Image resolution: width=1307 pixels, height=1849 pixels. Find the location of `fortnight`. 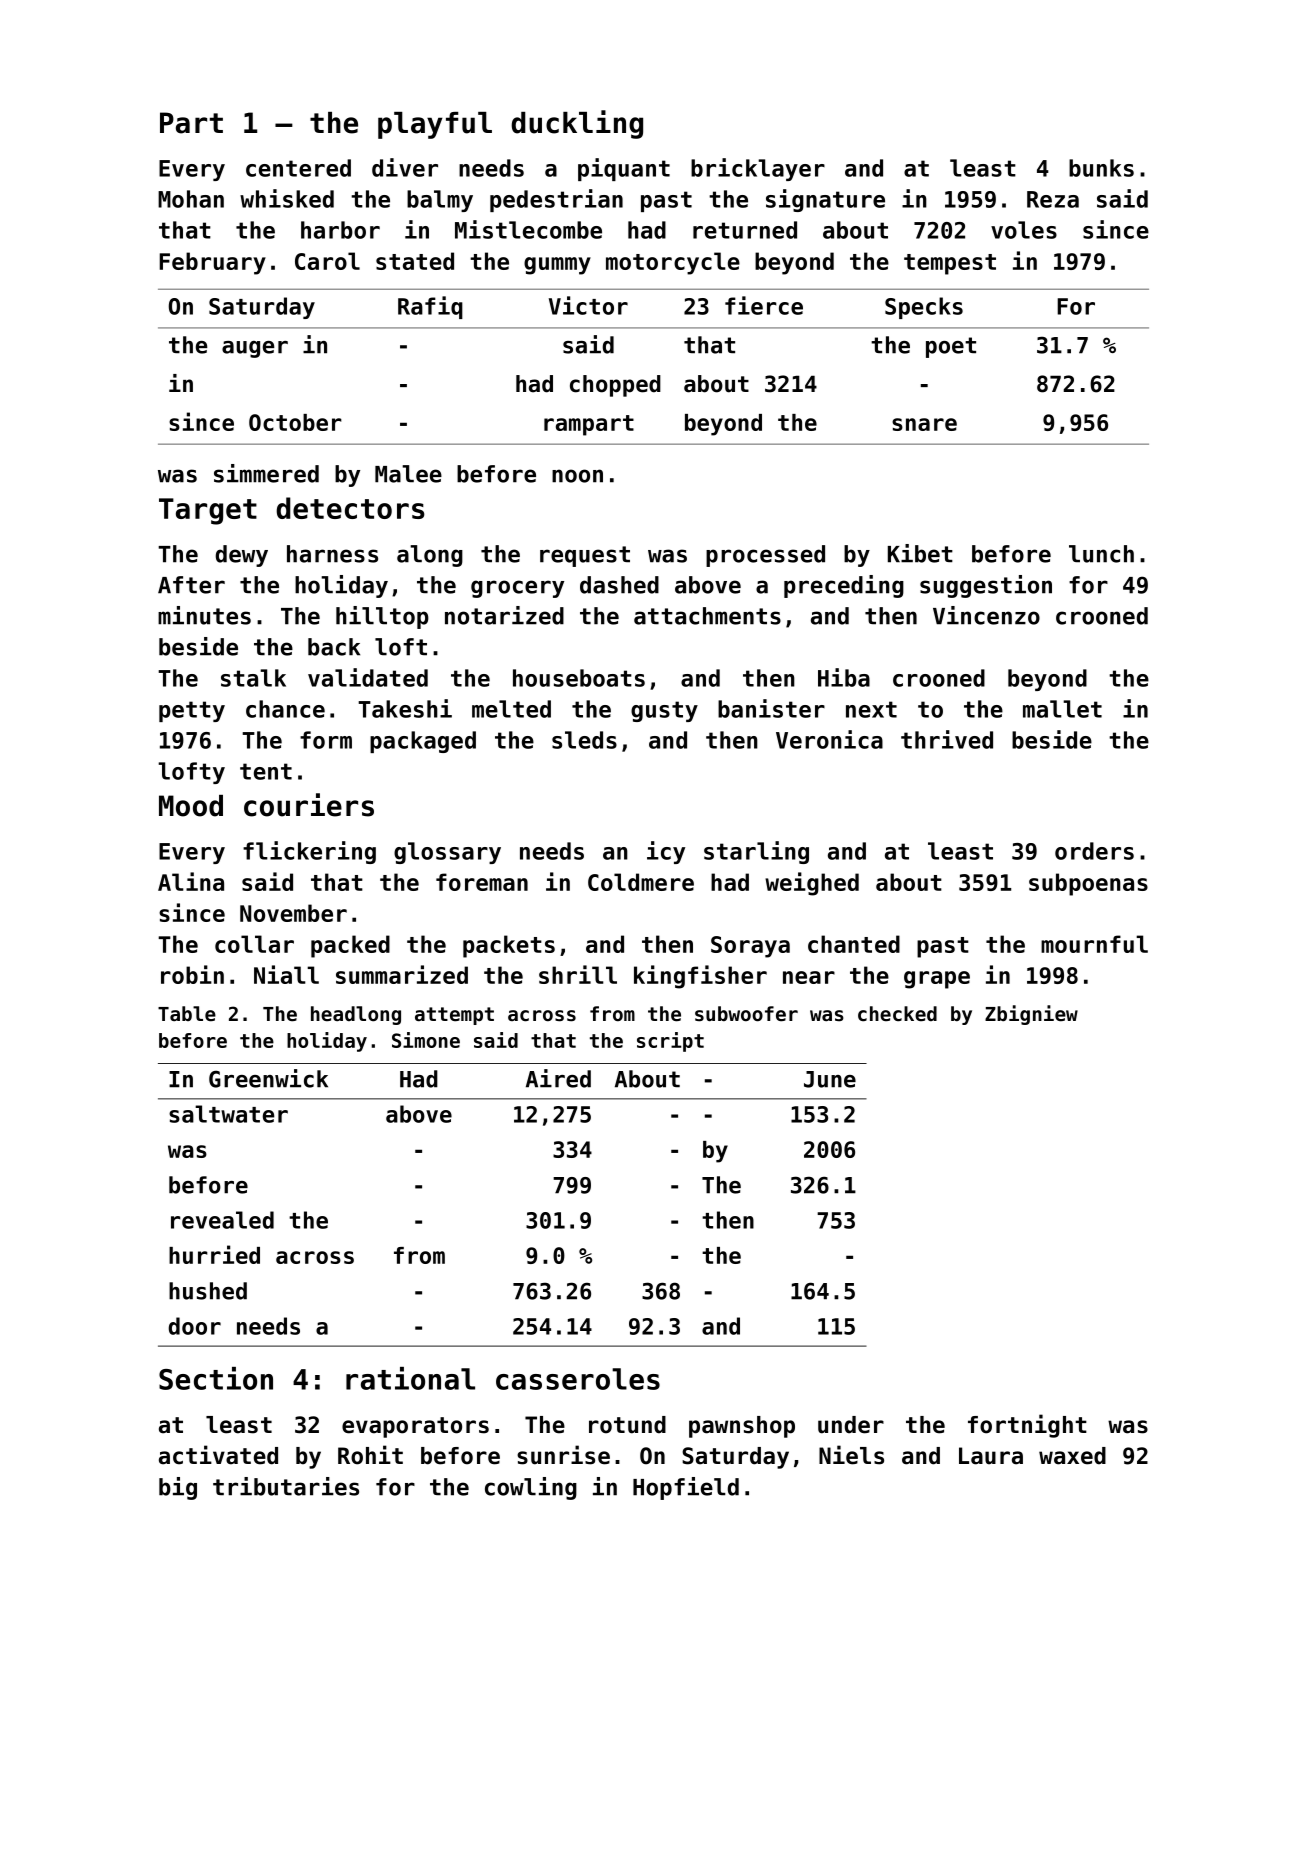

fortnight is located at coordinates (1027, 1426).
